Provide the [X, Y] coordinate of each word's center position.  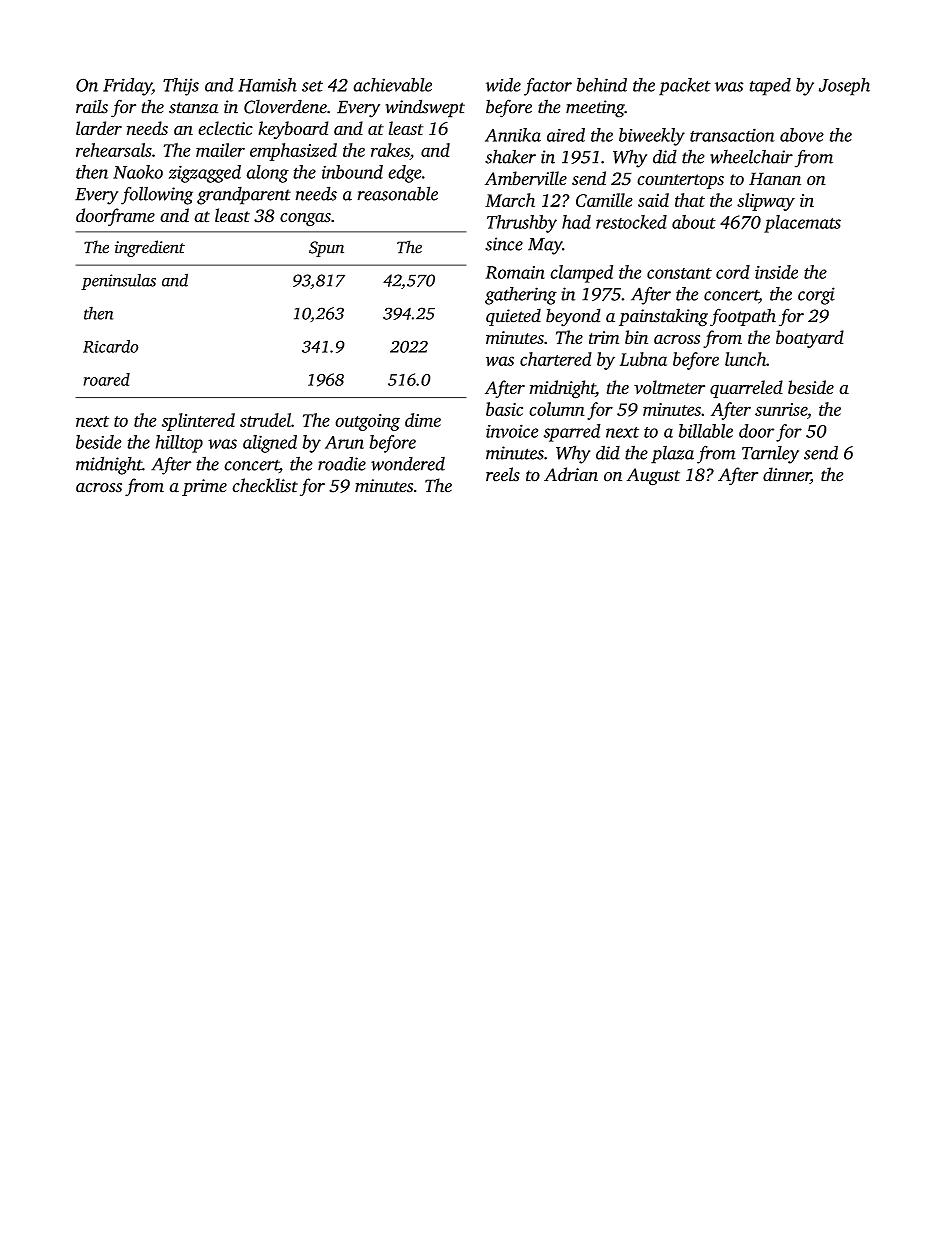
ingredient [150, 248]
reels [503, 474]
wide [503, 85]
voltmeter [669, 387]
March [510, 200]
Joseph [844, 87]
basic [504, 409]
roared [106, 379]
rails [92, 106]
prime [204, 487]
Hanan [775, 179]
